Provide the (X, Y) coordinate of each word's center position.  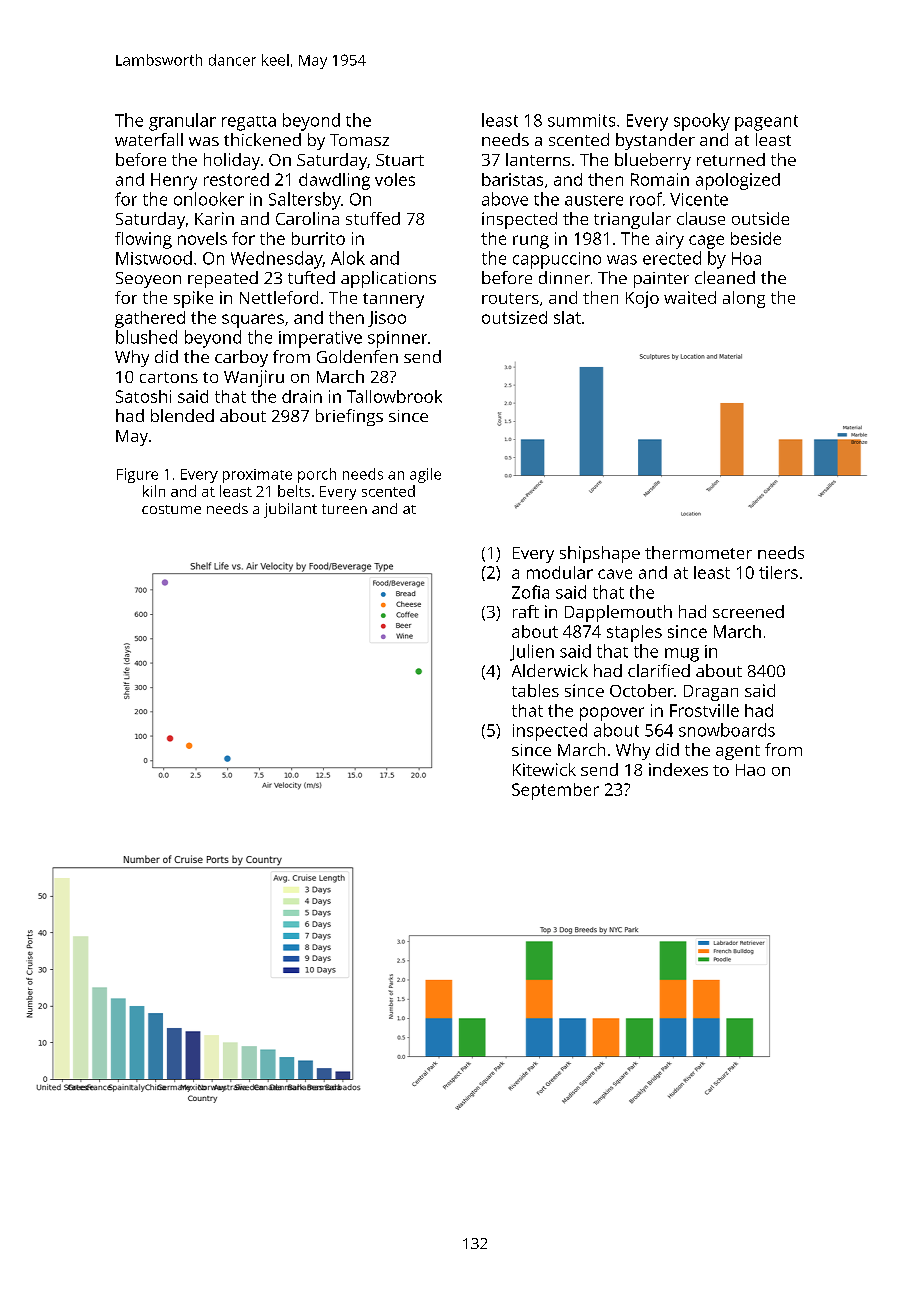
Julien (532, 652)
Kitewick (544, 769)
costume (171, 509)
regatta (249, 123)
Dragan (711, 693)
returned (731, 159)
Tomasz (359, 140)
